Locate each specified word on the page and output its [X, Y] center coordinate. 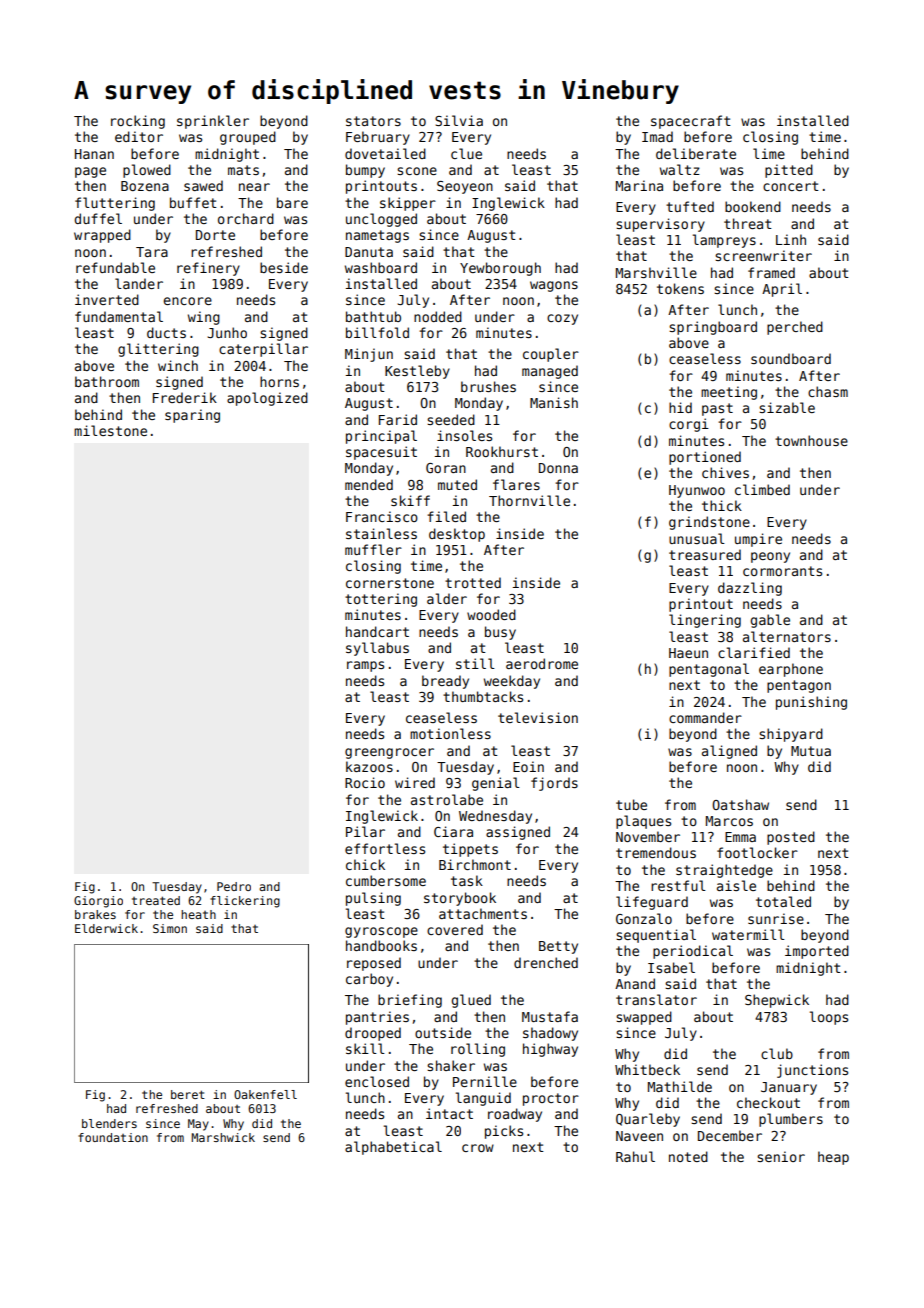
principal [381, 437]
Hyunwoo [697, 491]
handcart [377, 631]
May [198, 1125]
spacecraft [691, 122]
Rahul [635, 1156]
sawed [203, 185]
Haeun [688, 653]
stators [373, 121]
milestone [110, 430]
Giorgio [98, 902]
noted [688, 1156]
